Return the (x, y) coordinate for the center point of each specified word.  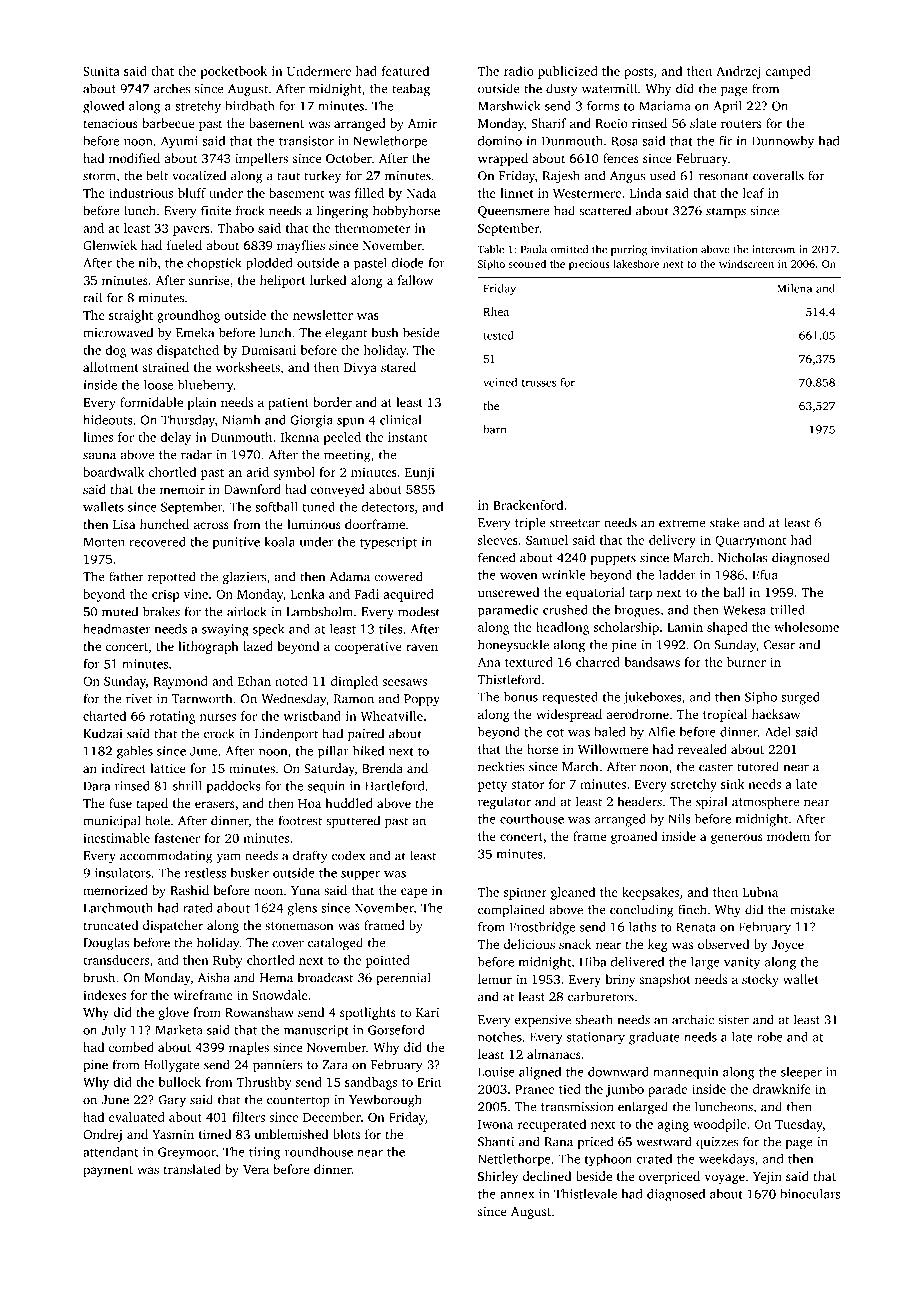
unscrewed (508, 592)
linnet (517, 193)
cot (555, 733)
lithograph (208, 647)
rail (92, 297)
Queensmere (513, 212)
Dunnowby (783, 142)
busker (249, 873)
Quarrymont (750, 541)
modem (788, 836)
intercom (773, 249)
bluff (192, 193)
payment (108, 1171)
